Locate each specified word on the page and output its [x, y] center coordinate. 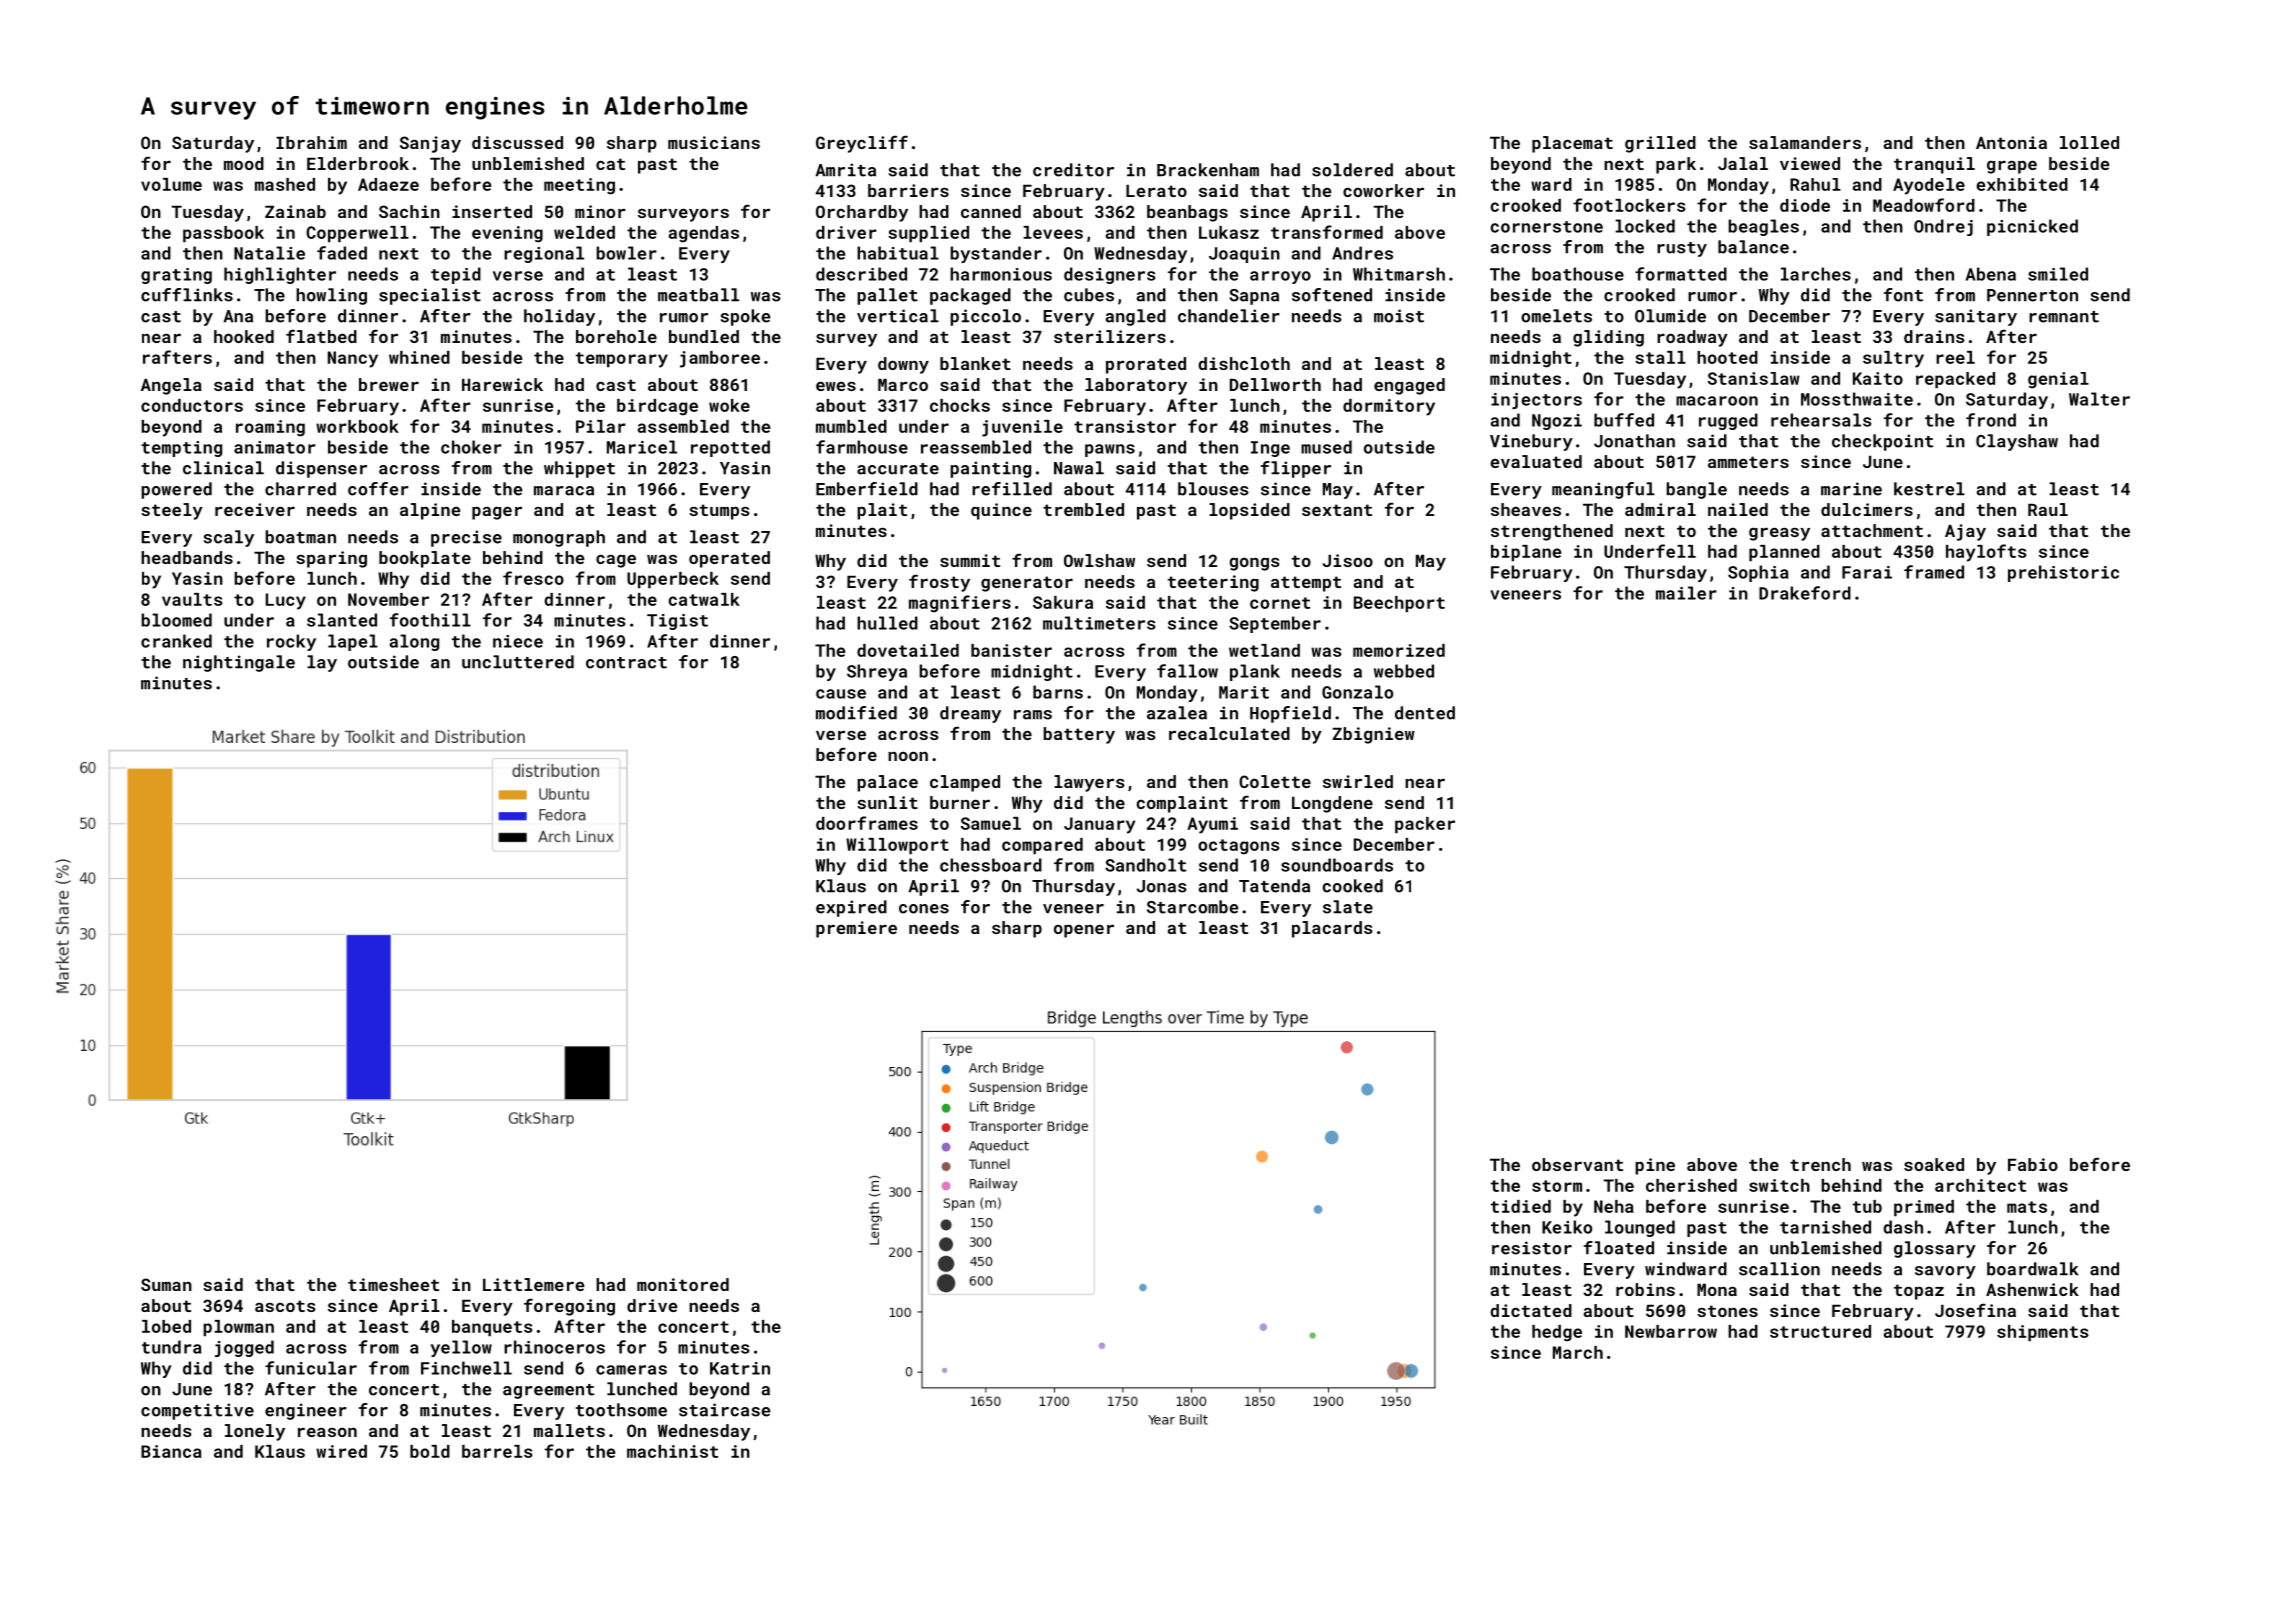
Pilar [601, 426]
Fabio [2033, 1164]
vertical [898, 316]
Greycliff [862, 144]
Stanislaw [1754, 378]
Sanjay [430, 144]
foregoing [569, 1307]
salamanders [1805, 142]
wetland [1264, 650]
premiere [856, 929]
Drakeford [1805, 593]
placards [1332, 929]
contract [626, 663]
